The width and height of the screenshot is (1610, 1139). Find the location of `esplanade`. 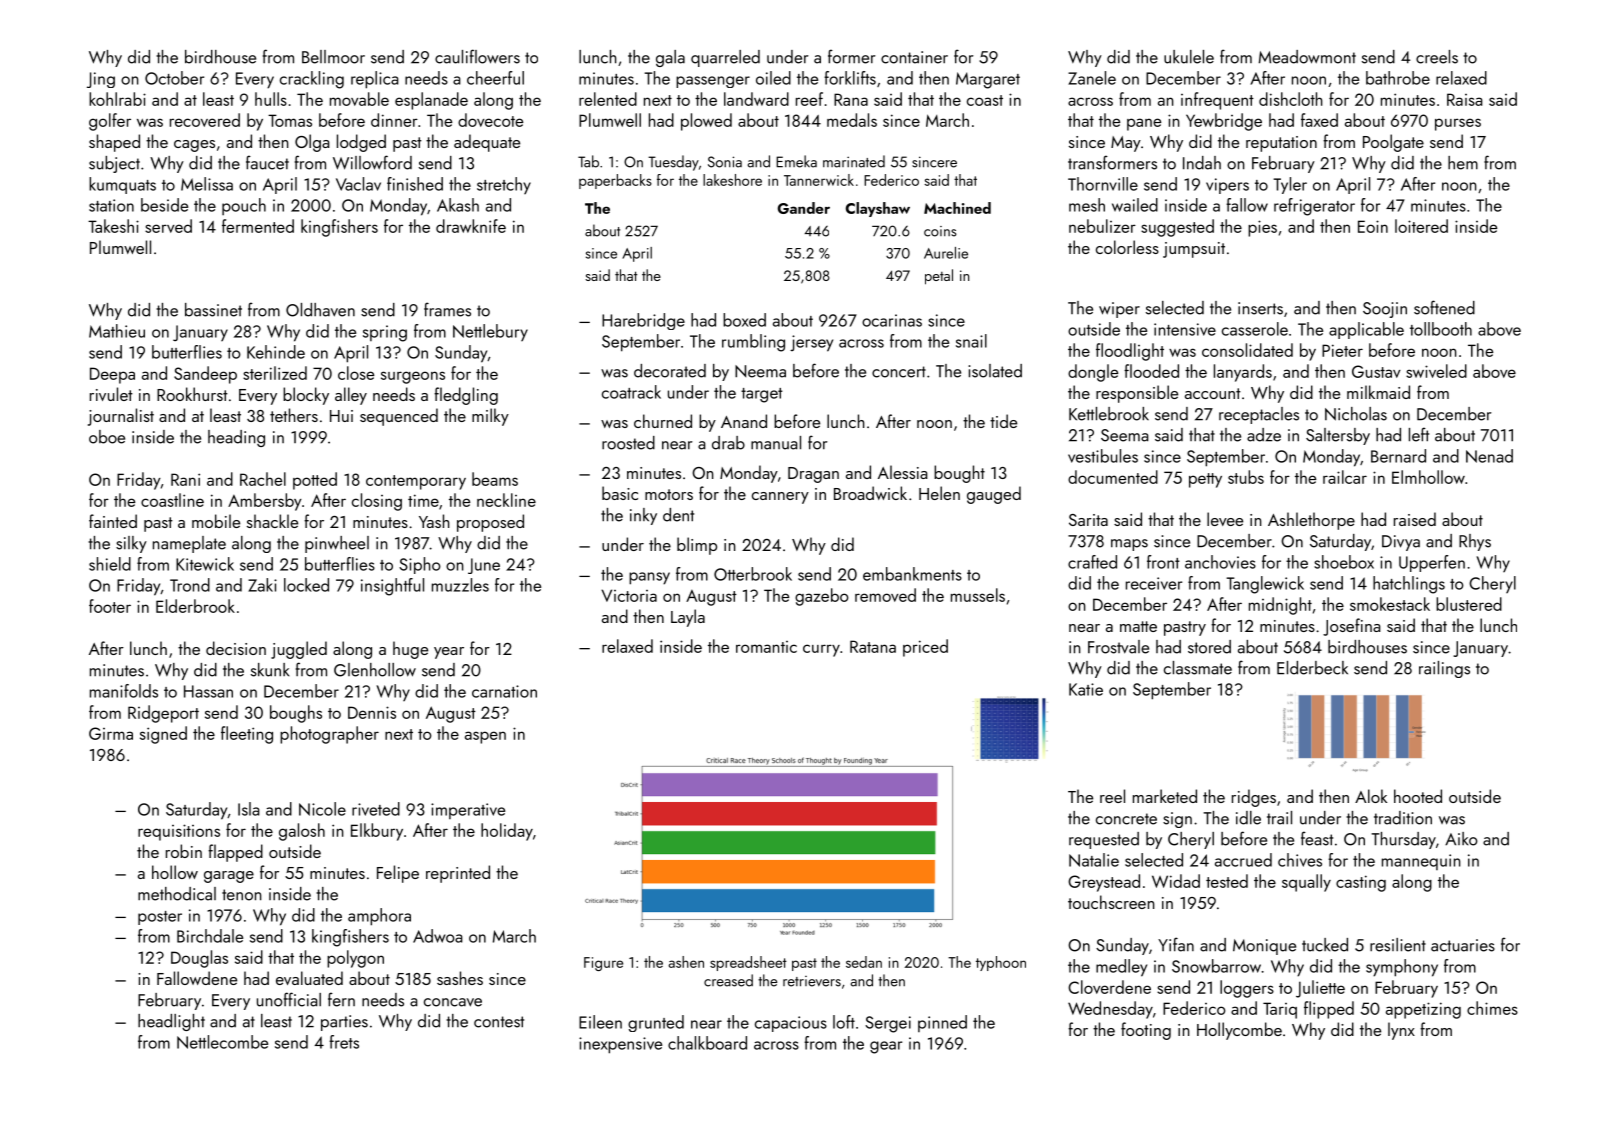

esplanade is located at coordinates (431, 101).
